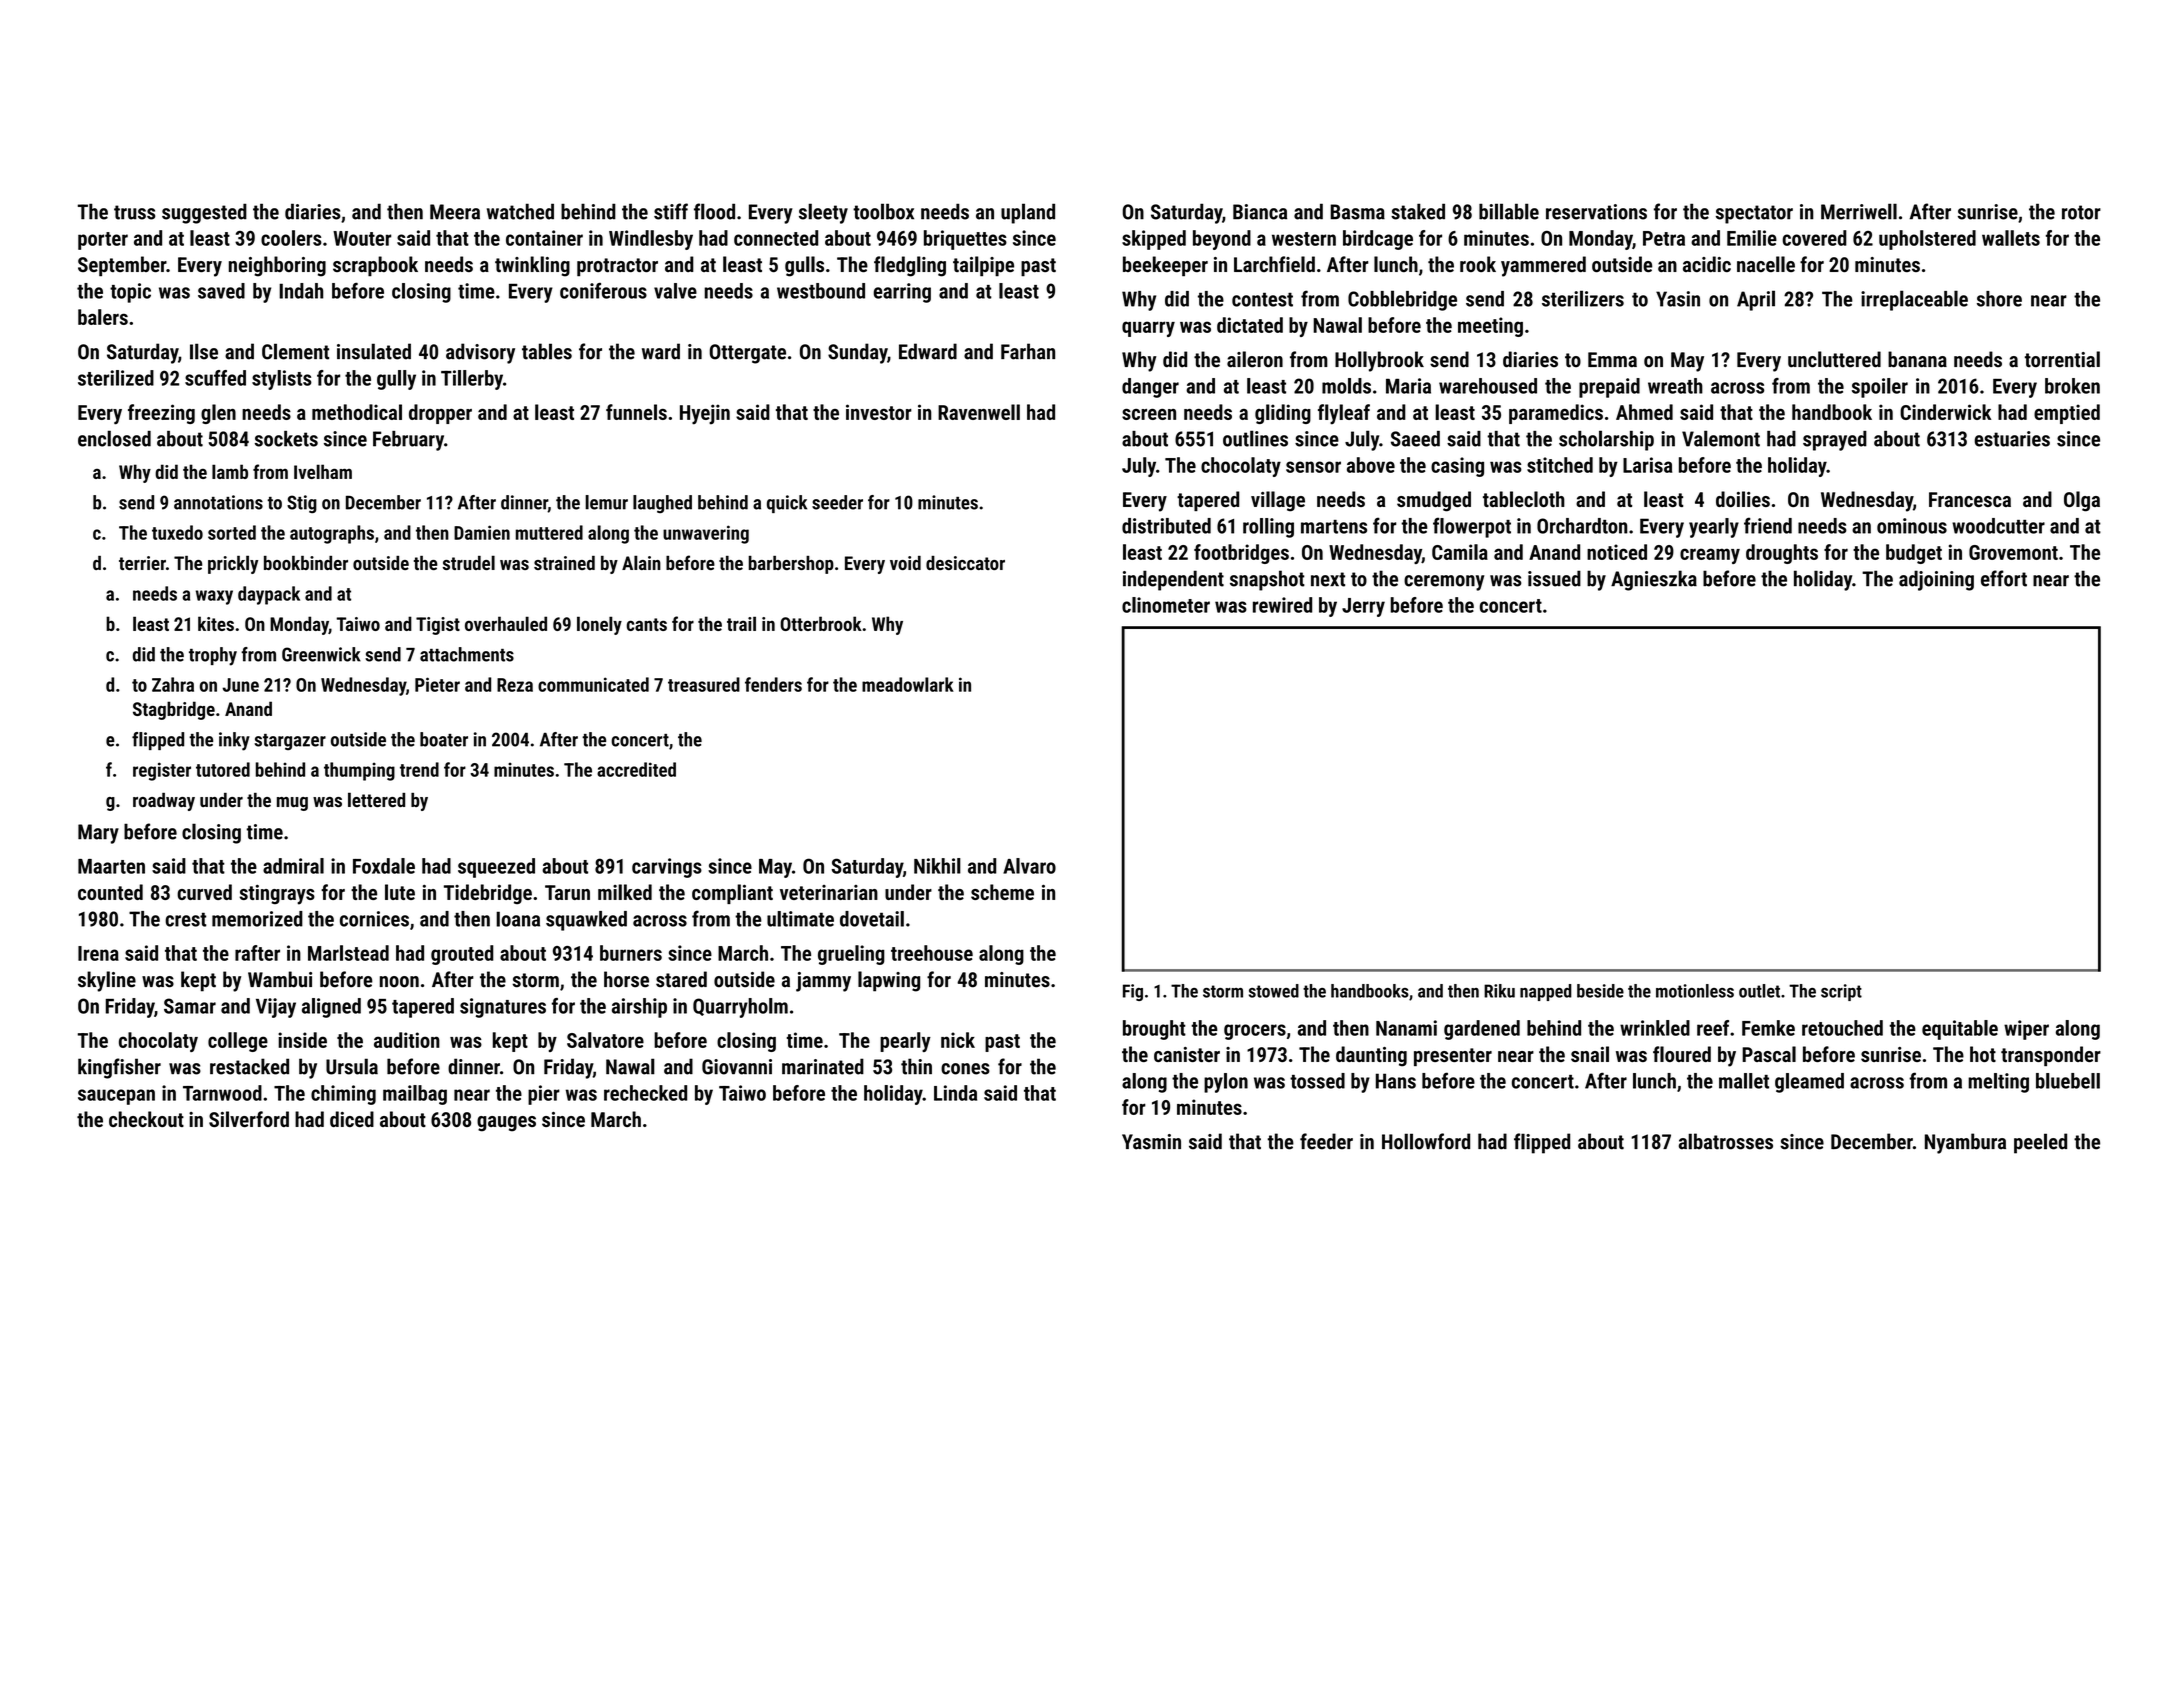 The image size is (2178, 1683). What do you see at coordinates (1841, 992) in the screenshot?
I see `script` at bounding box center [1841, 992].
